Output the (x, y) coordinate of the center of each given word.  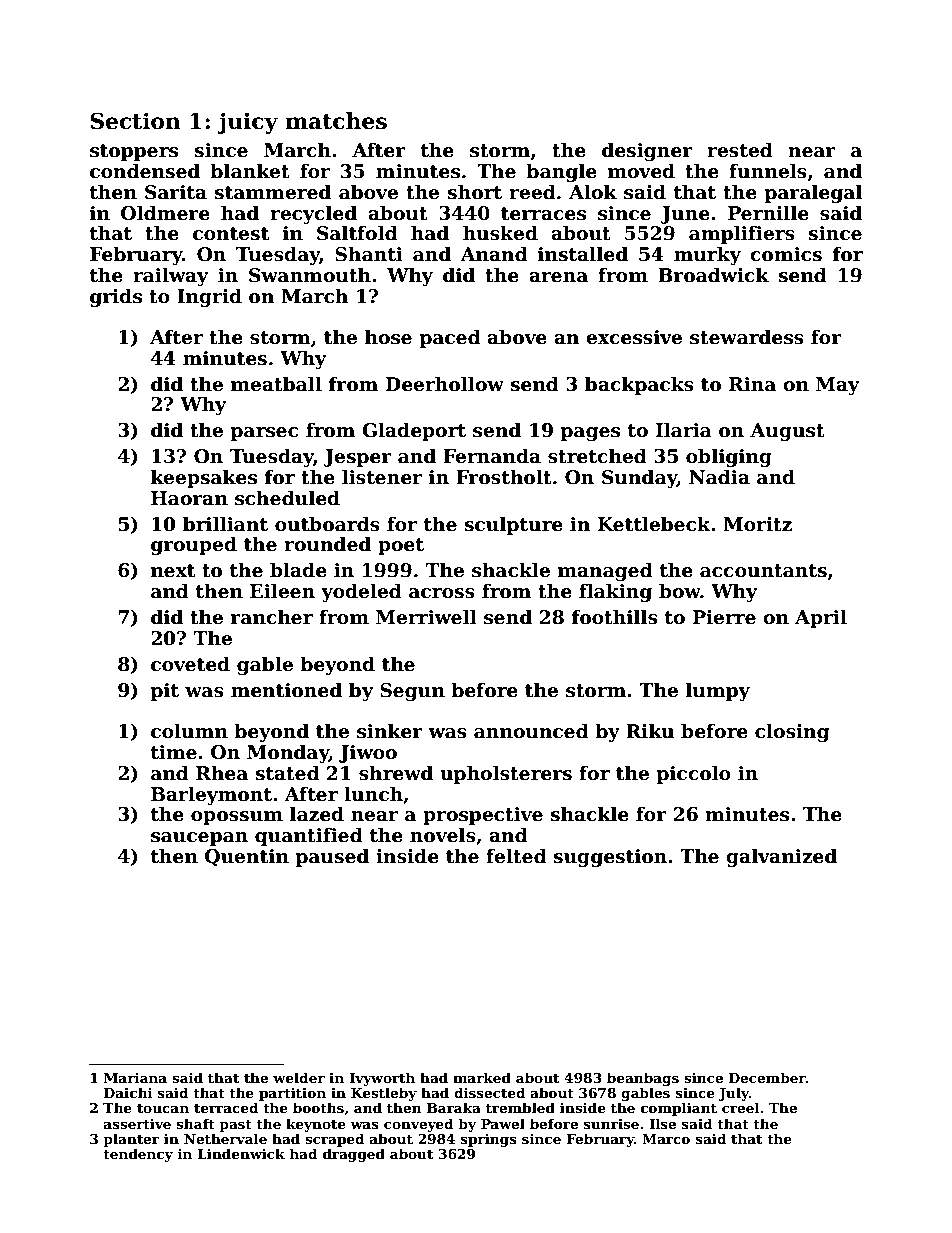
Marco (666, 1139)
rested (740, 150)
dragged (354, 1155)
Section (135, 121)
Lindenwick (241, 1153)
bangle (561, 172)
